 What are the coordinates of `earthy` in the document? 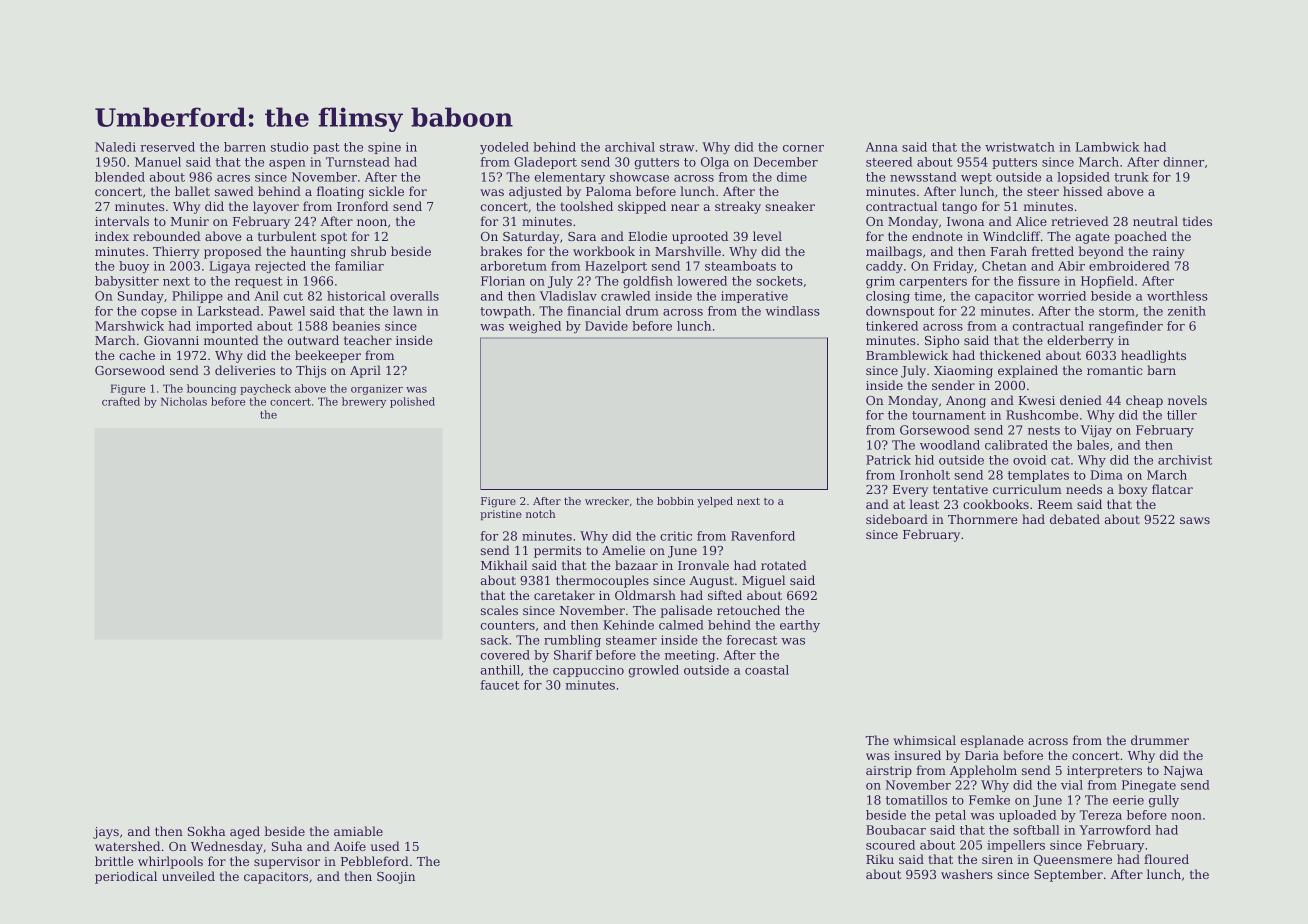 It's located at (800, 626).
